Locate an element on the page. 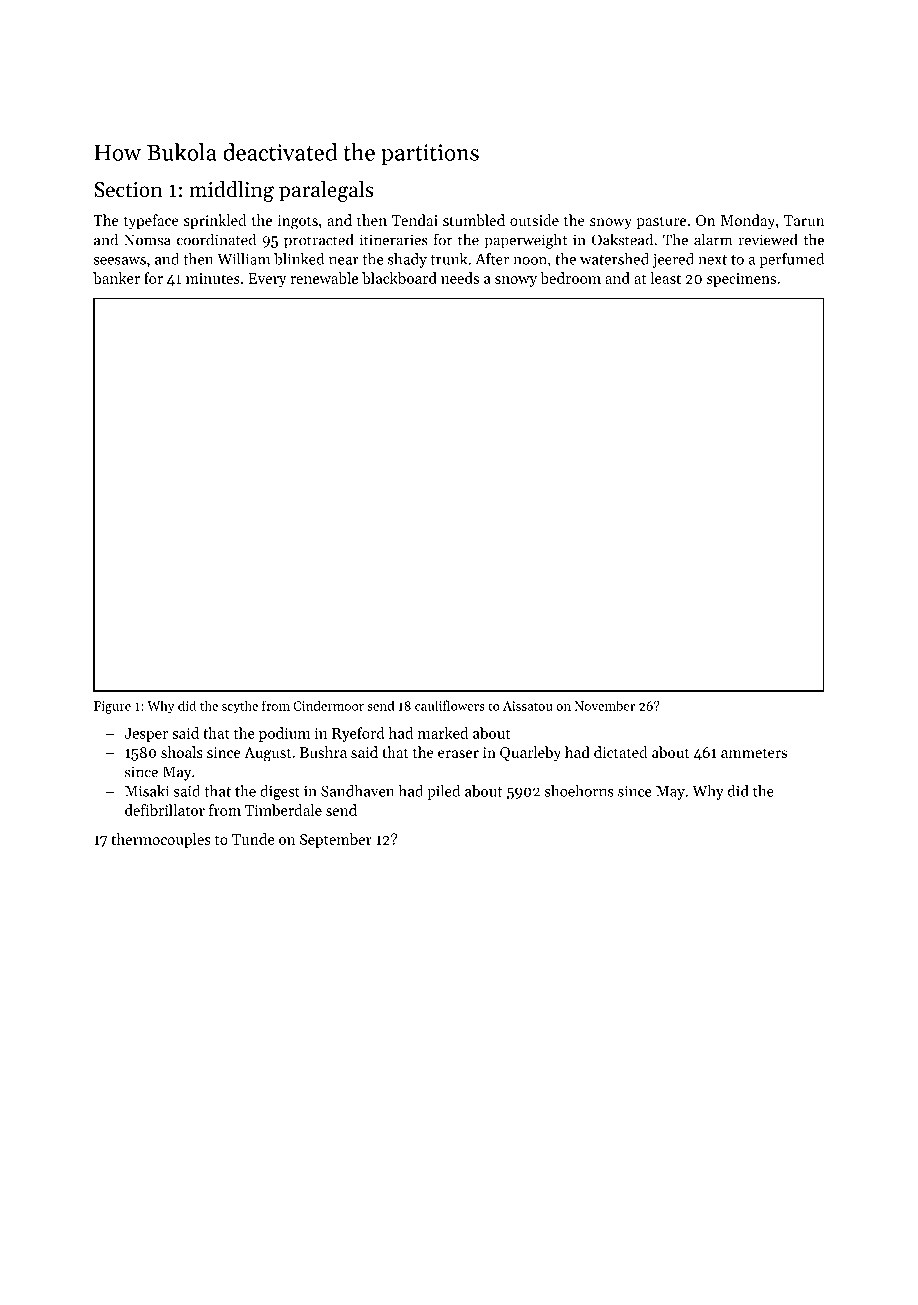  dictated is located at coordinates (620, 752).
